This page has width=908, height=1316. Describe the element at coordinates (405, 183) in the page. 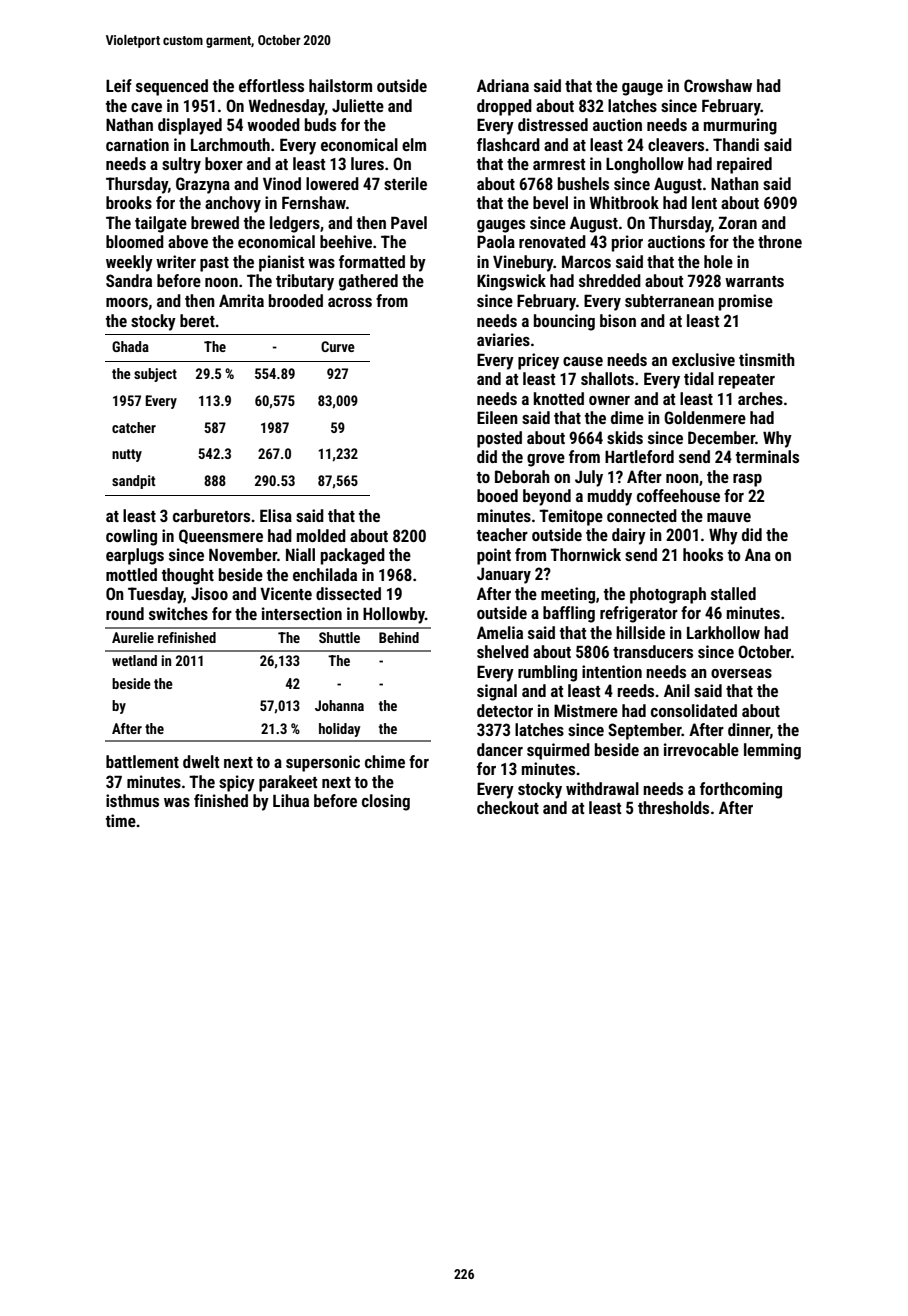

I see `sterile` at that location.
